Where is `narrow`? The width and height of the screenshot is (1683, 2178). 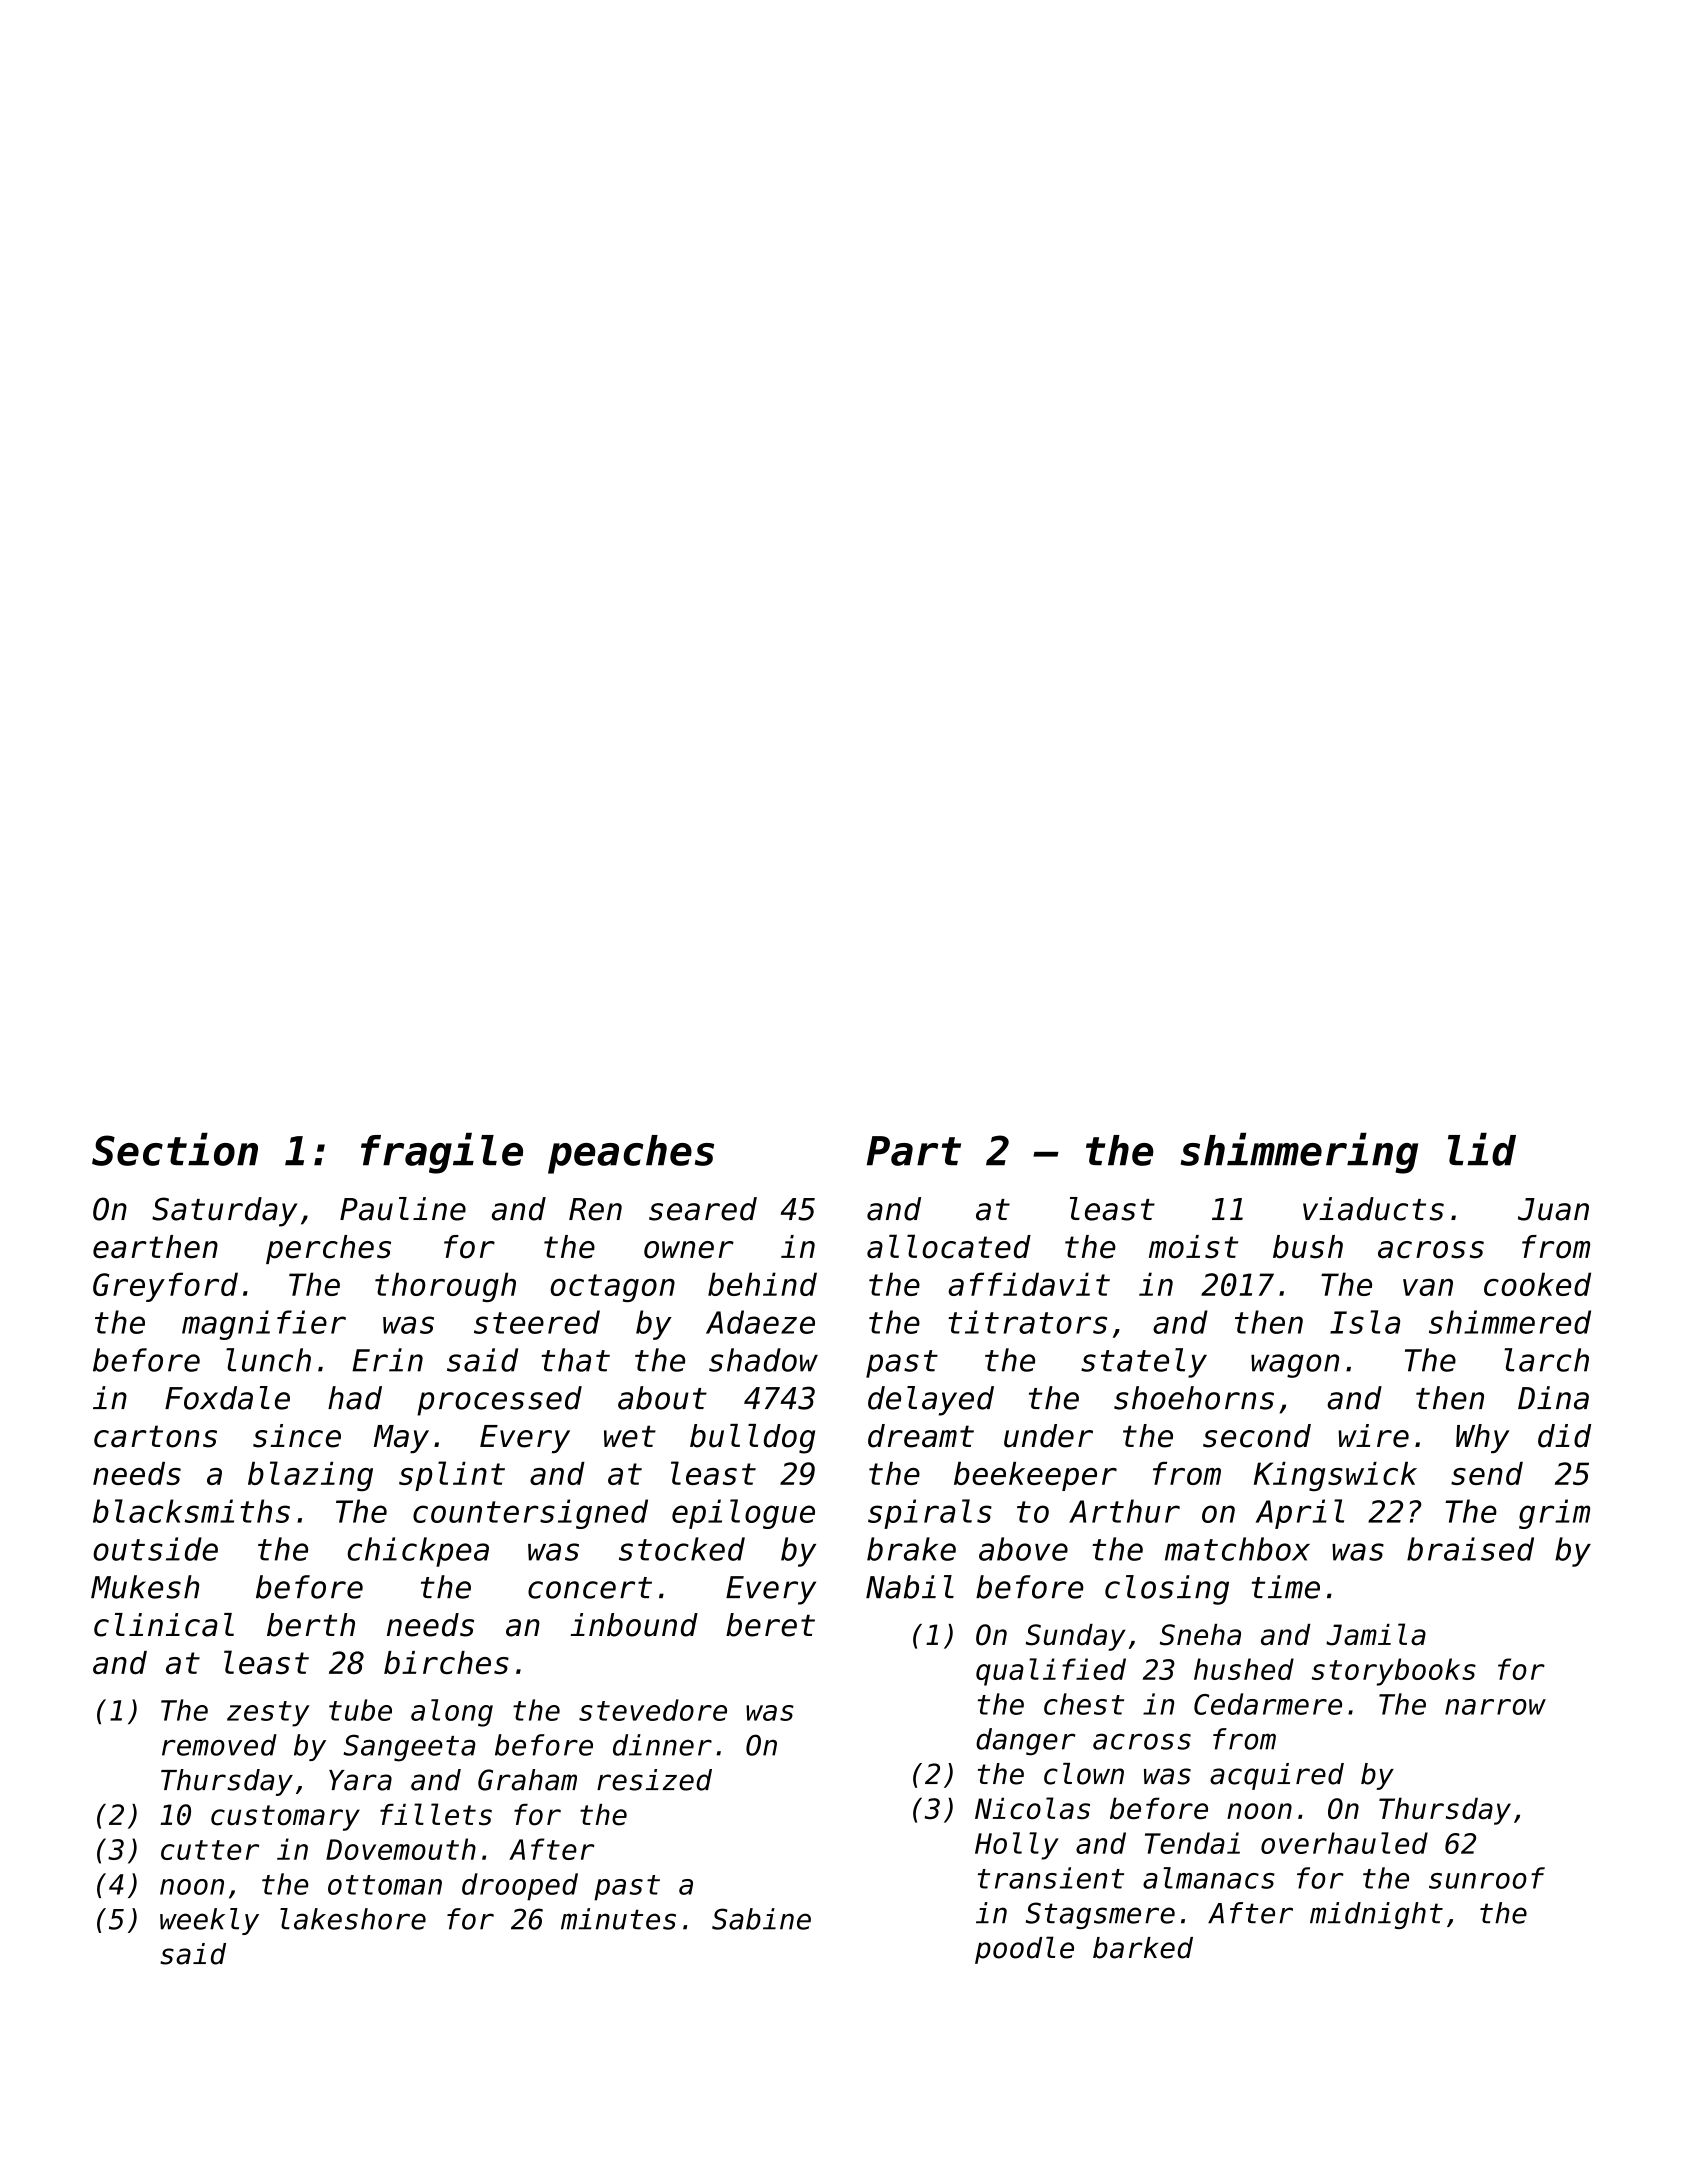
narrow is located at coordinates (1495, 1707).
